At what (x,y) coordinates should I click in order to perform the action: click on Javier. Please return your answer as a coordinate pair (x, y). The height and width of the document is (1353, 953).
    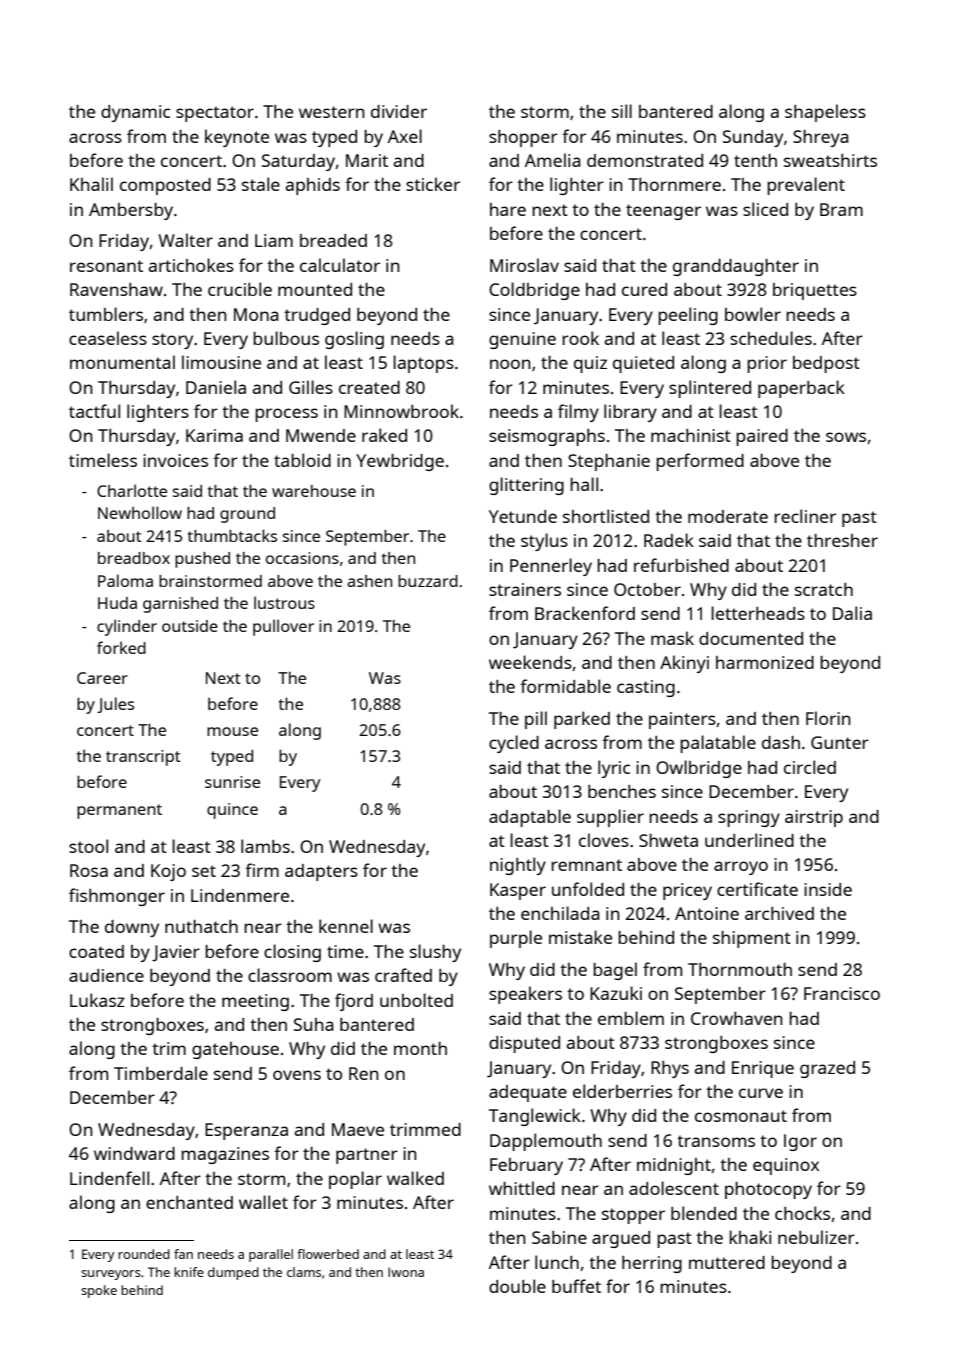
    Looking at the image, I should click on (176, 953).
